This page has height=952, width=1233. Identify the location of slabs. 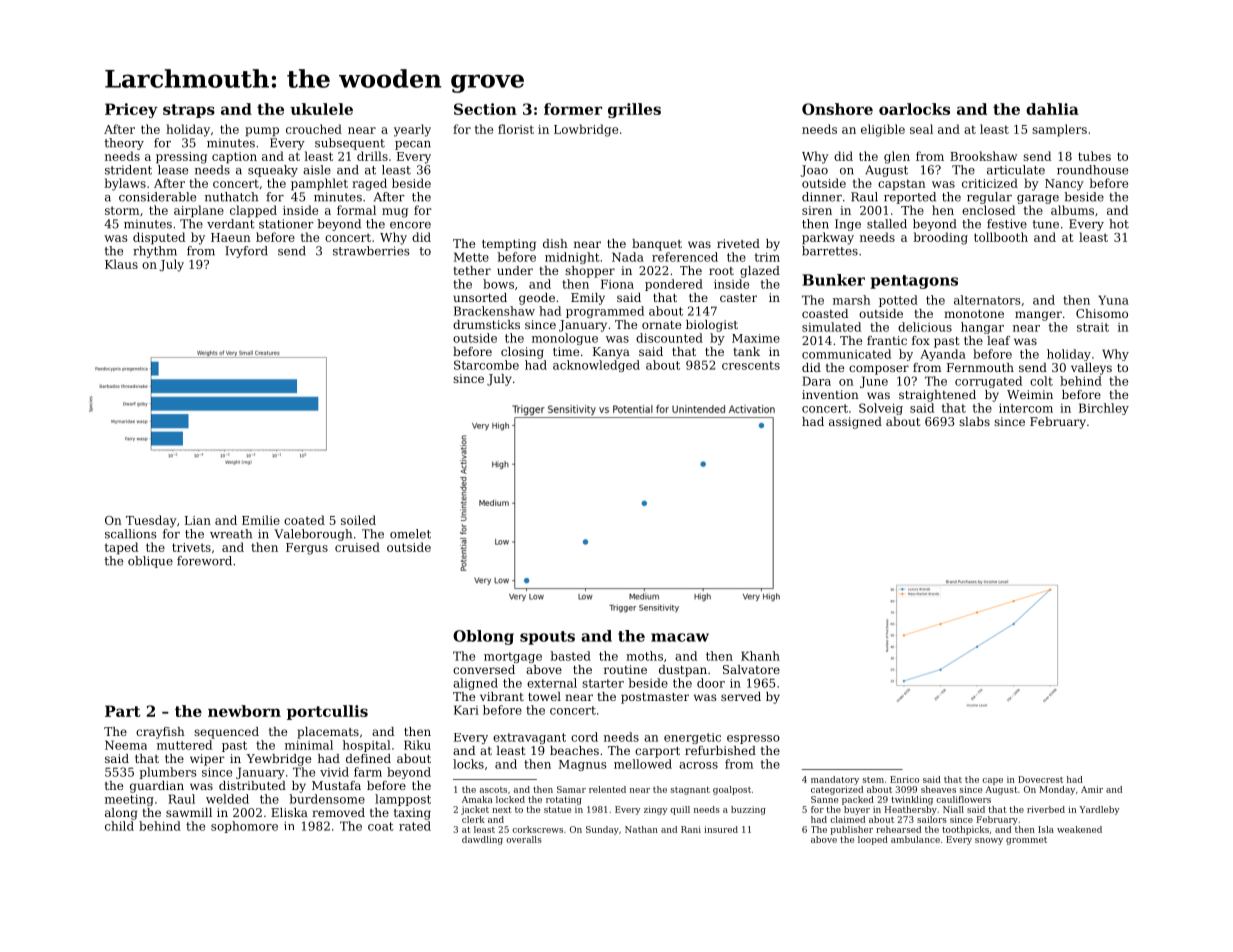
(974, 421).
